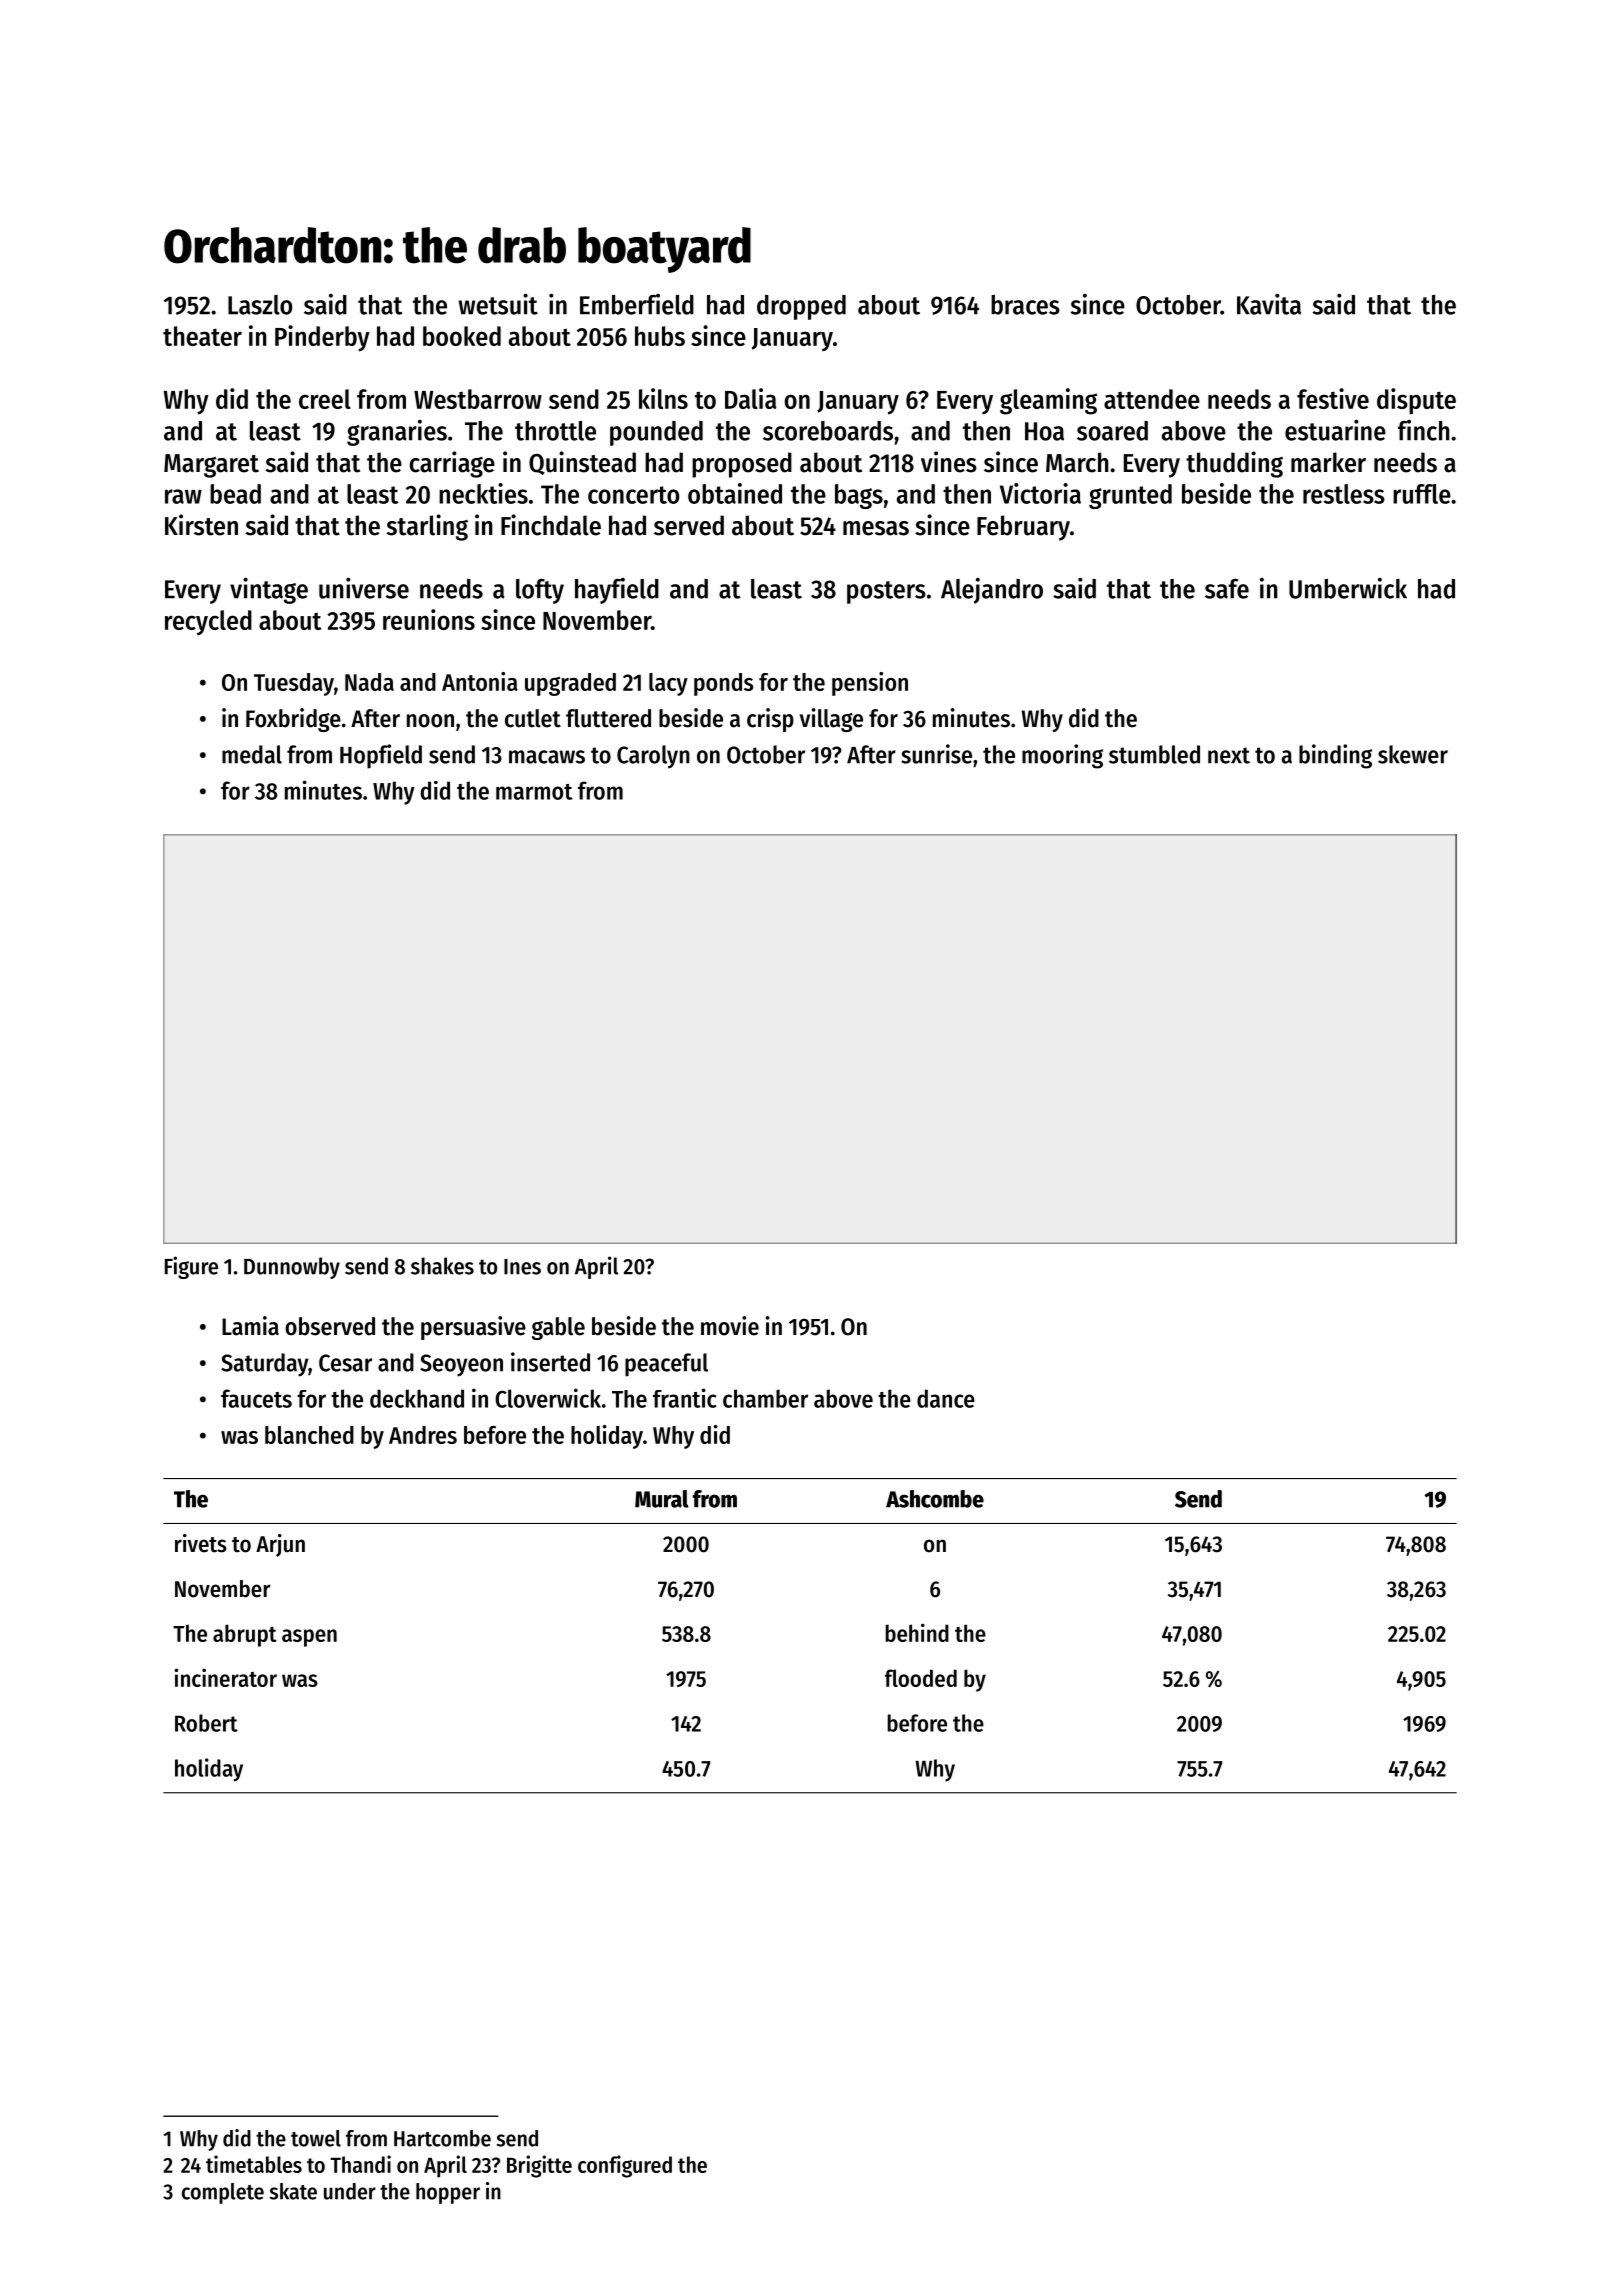 This screenshot has width=1620, height=2292. What do you see at coordinates (921, 1678) in the screenshot?
I see `flooded` at bounding box center [921, 1678].
